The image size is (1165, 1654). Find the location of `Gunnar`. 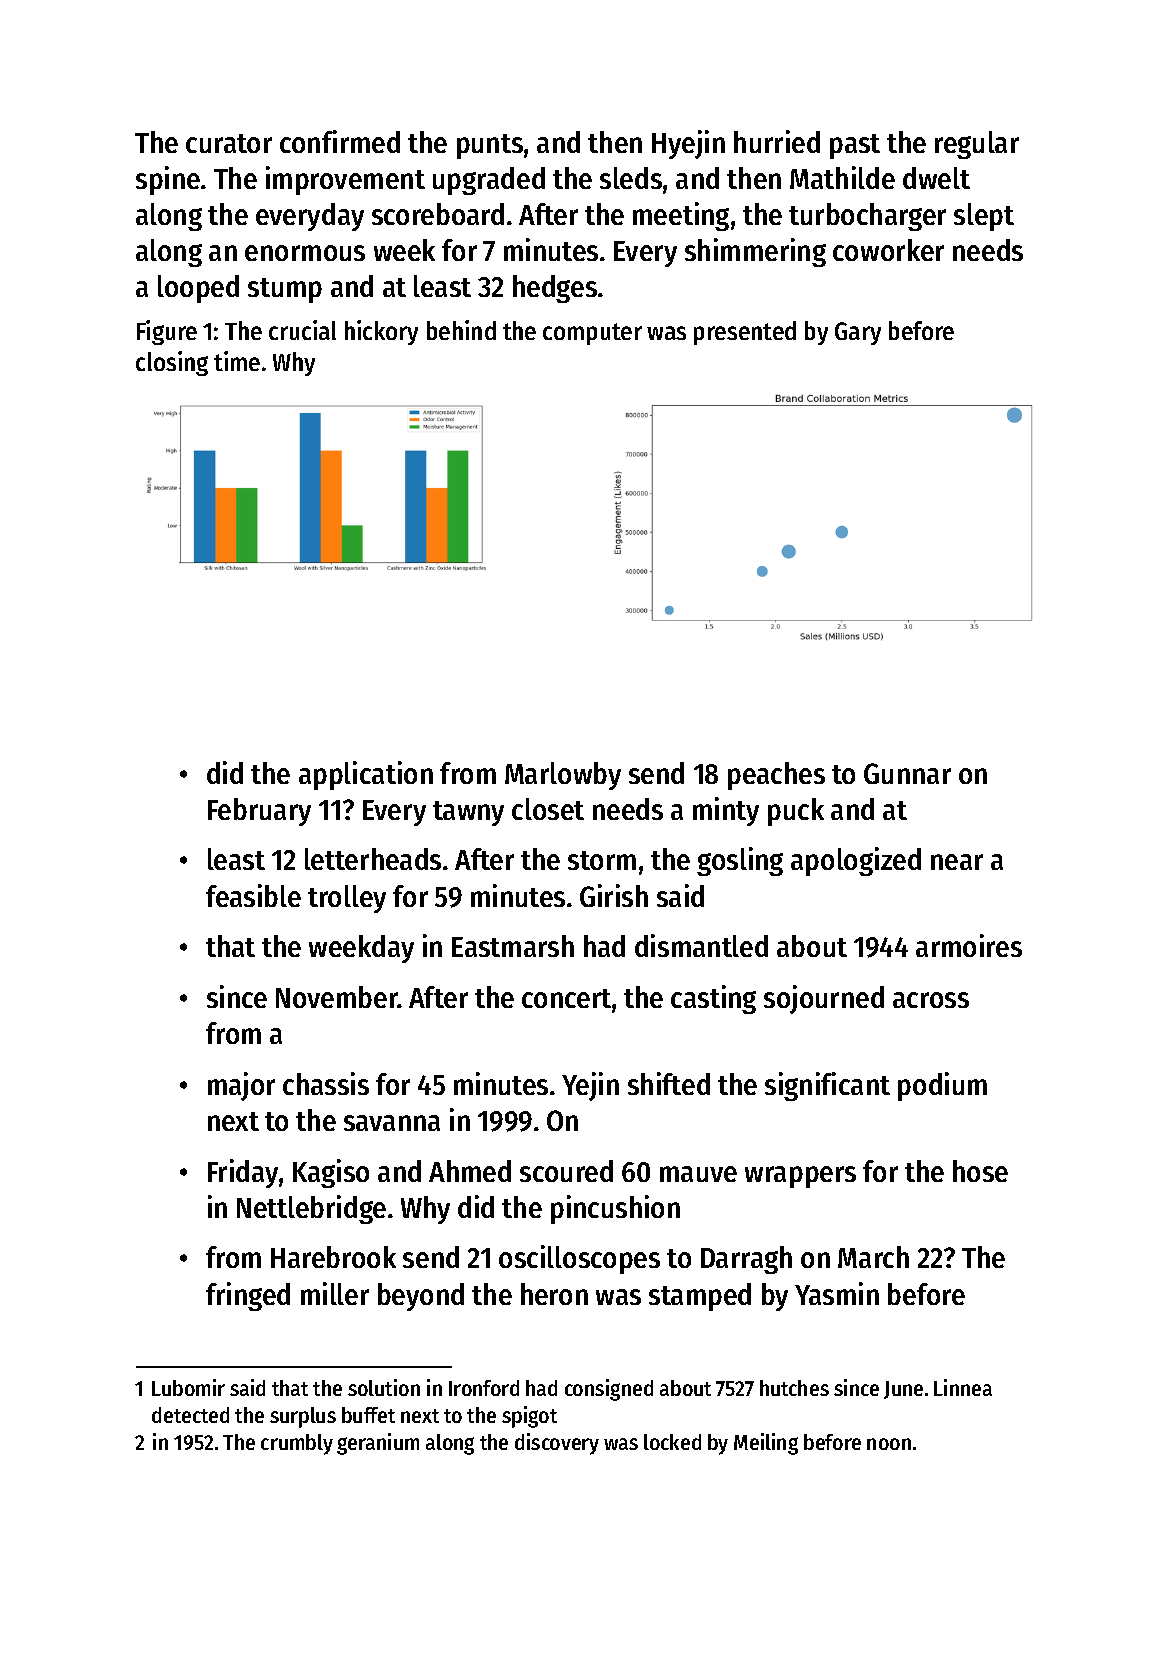

Gunnar is located at coordinates (907, 773).
